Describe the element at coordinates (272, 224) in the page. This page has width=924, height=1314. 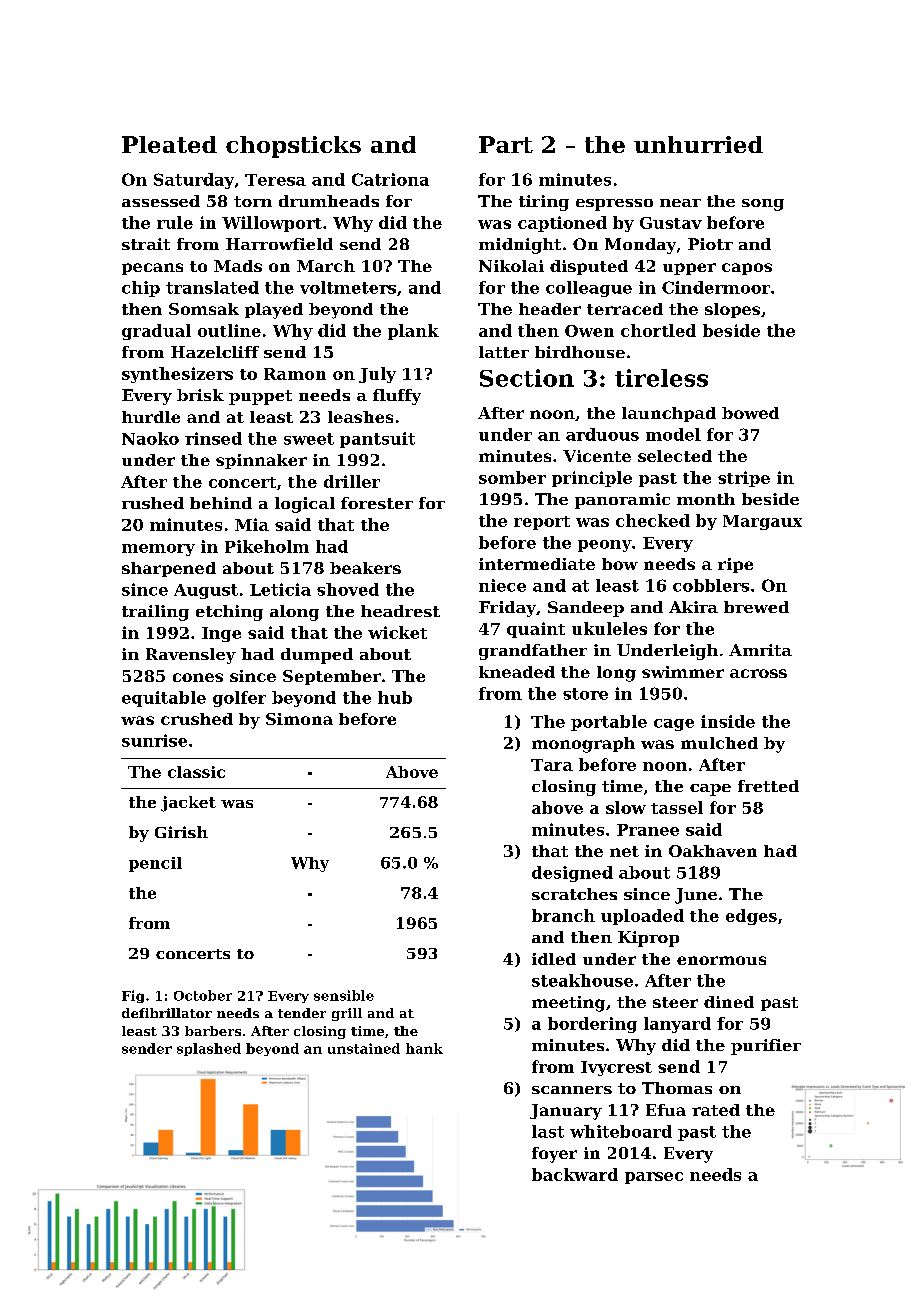
I see `Willowport` at that location.
